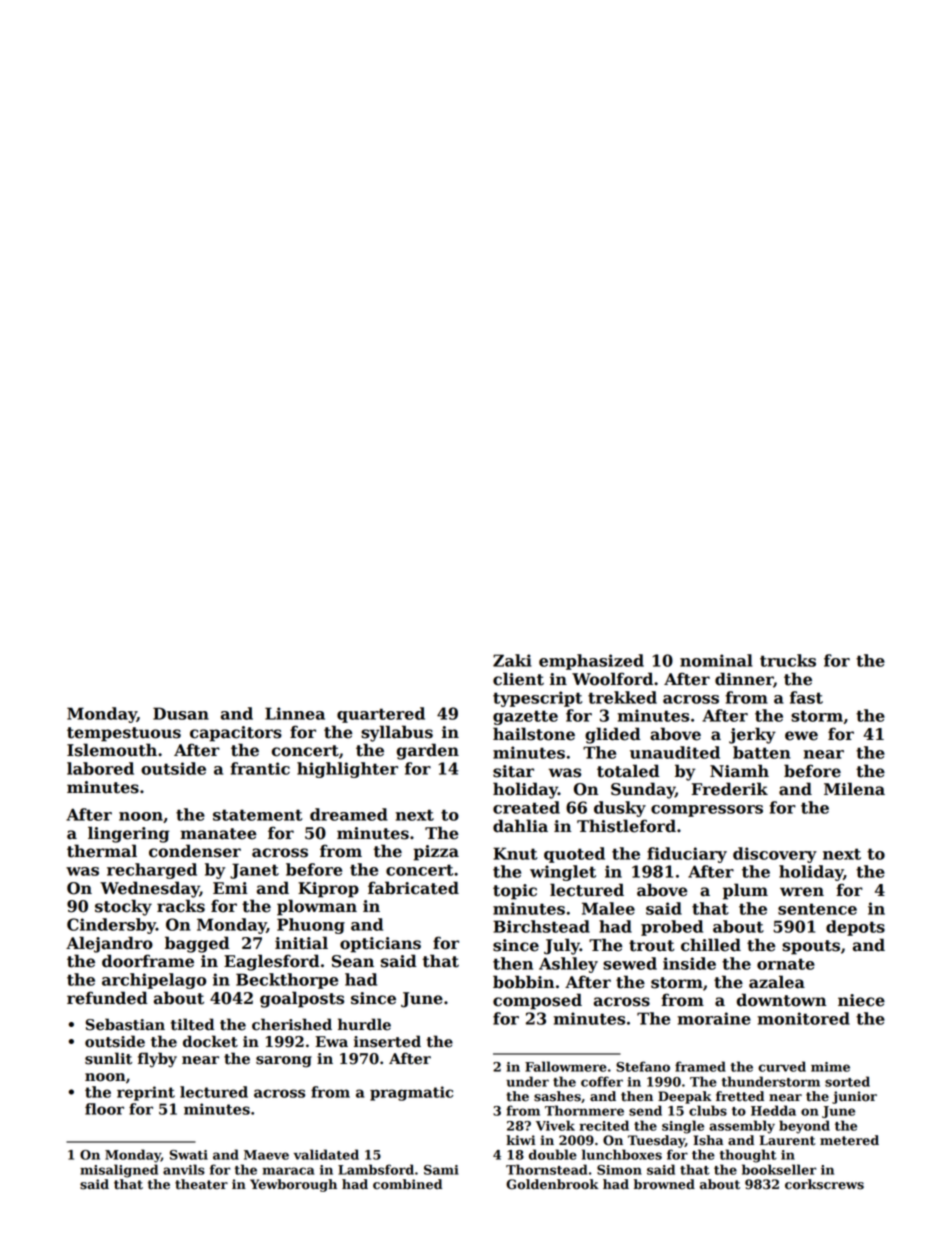 The image size is (952, 1233). What do you see at coordinates (295, 713) in the screenshot?
I see `Linnea` at bounding box center [295, 713].
